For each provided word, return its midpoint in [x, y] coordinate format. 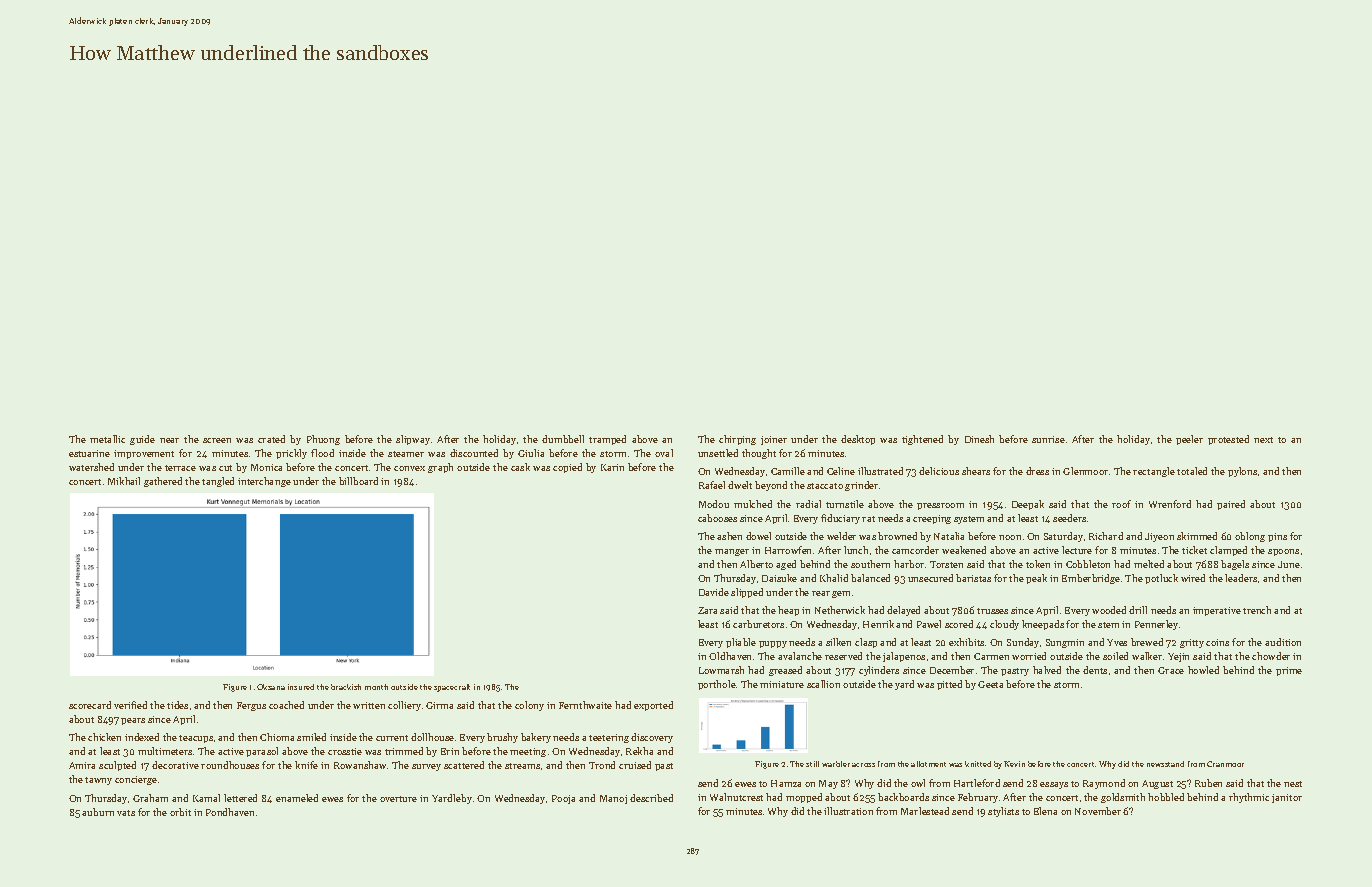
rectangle [1154, 472]
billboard [358, 481]
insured [301, 687]
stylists [1003, 812]
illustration [848, 811]
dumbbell [563, 439]
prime [1289, 671]
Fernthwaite [585, 705]
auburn [98, 812]
